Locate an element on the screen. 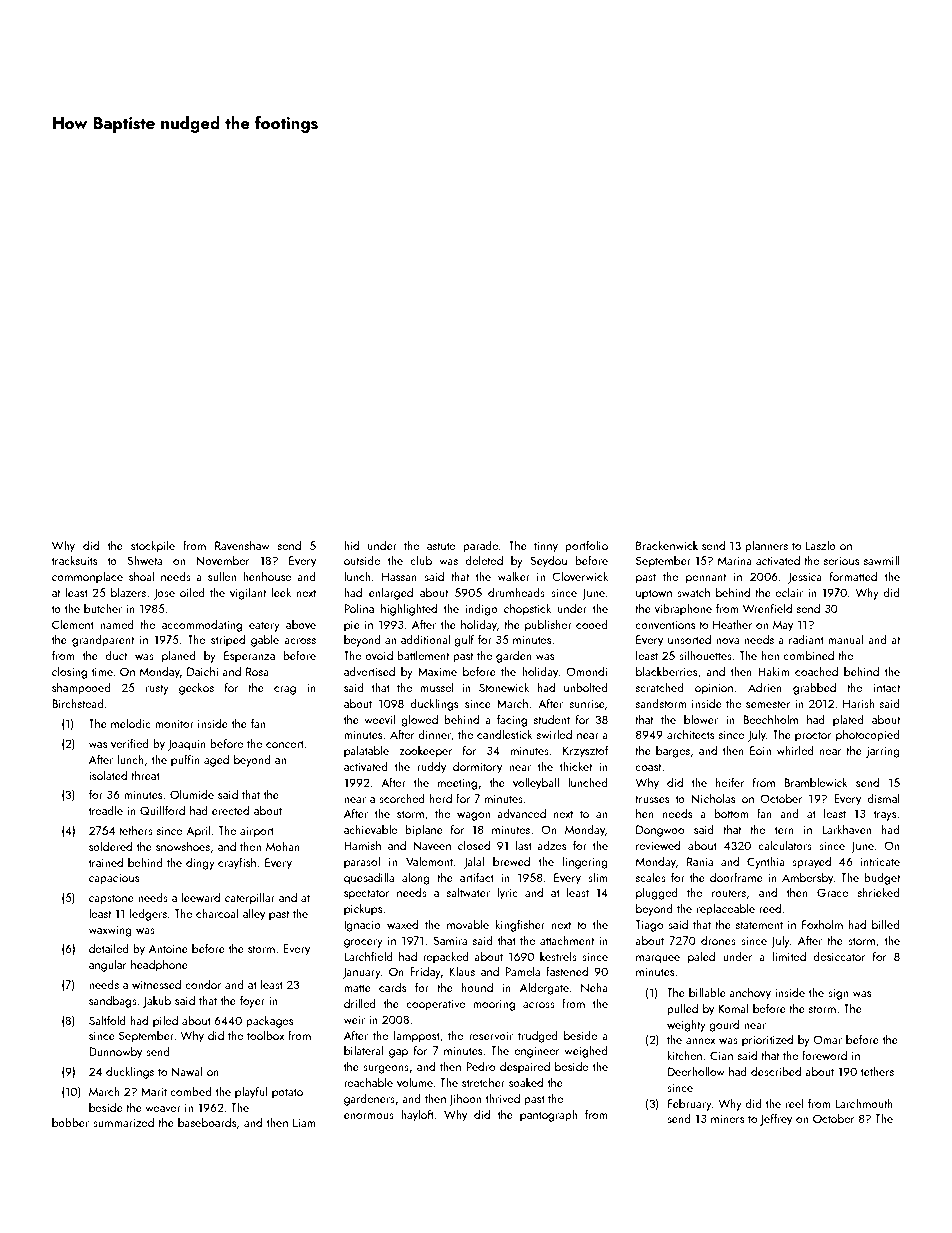 The image size is (952, 1233). doorframe is located at coordinates (736, 877).
